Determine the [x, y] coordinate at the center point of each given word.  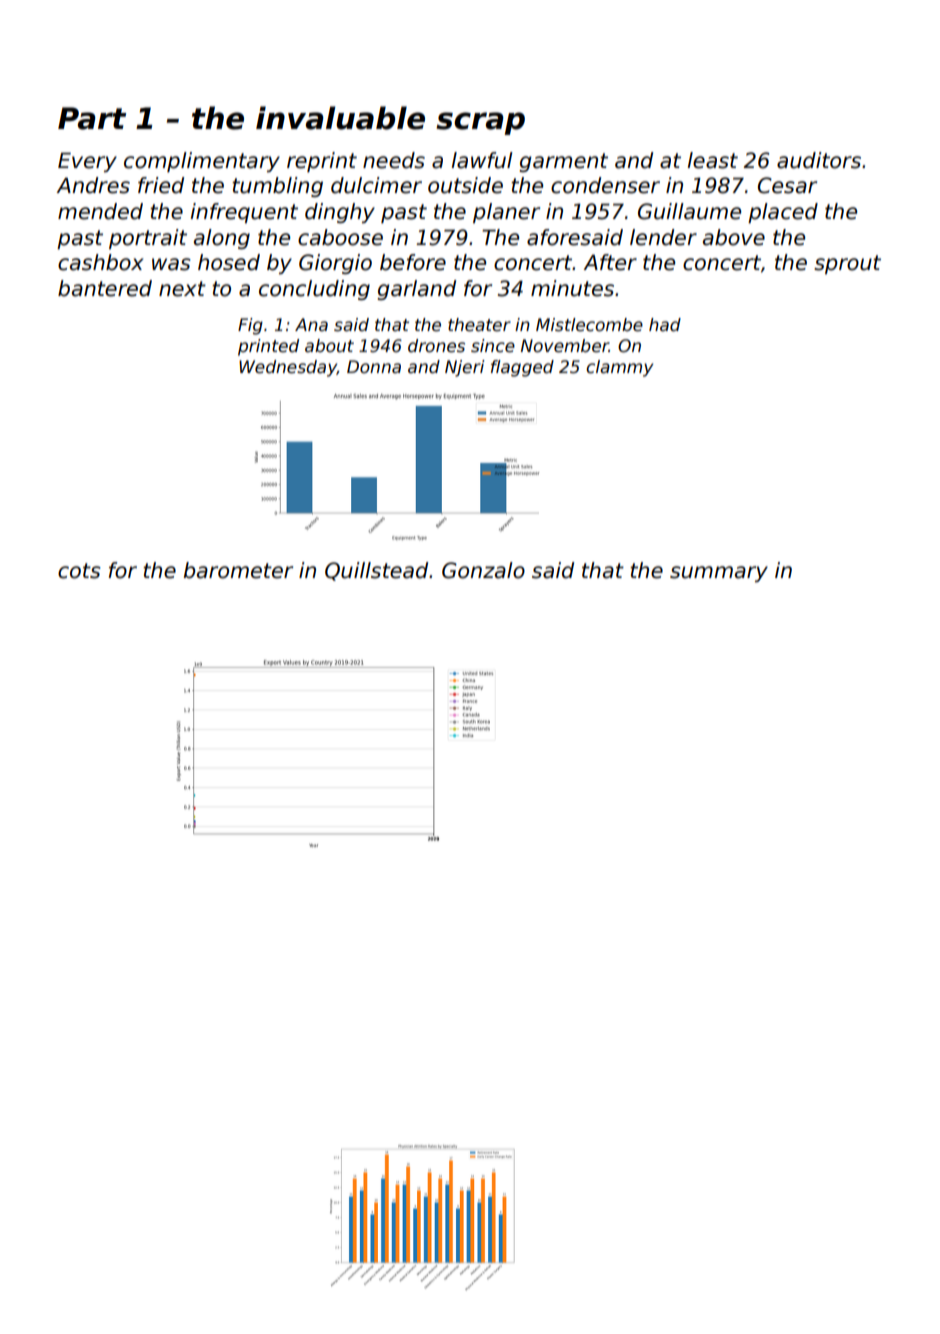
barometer [238, 570]
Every [87, 162]
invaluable [340, 118]
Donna [374, 366]
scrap [480, 123]
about [329, 346]
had [665, 325]
